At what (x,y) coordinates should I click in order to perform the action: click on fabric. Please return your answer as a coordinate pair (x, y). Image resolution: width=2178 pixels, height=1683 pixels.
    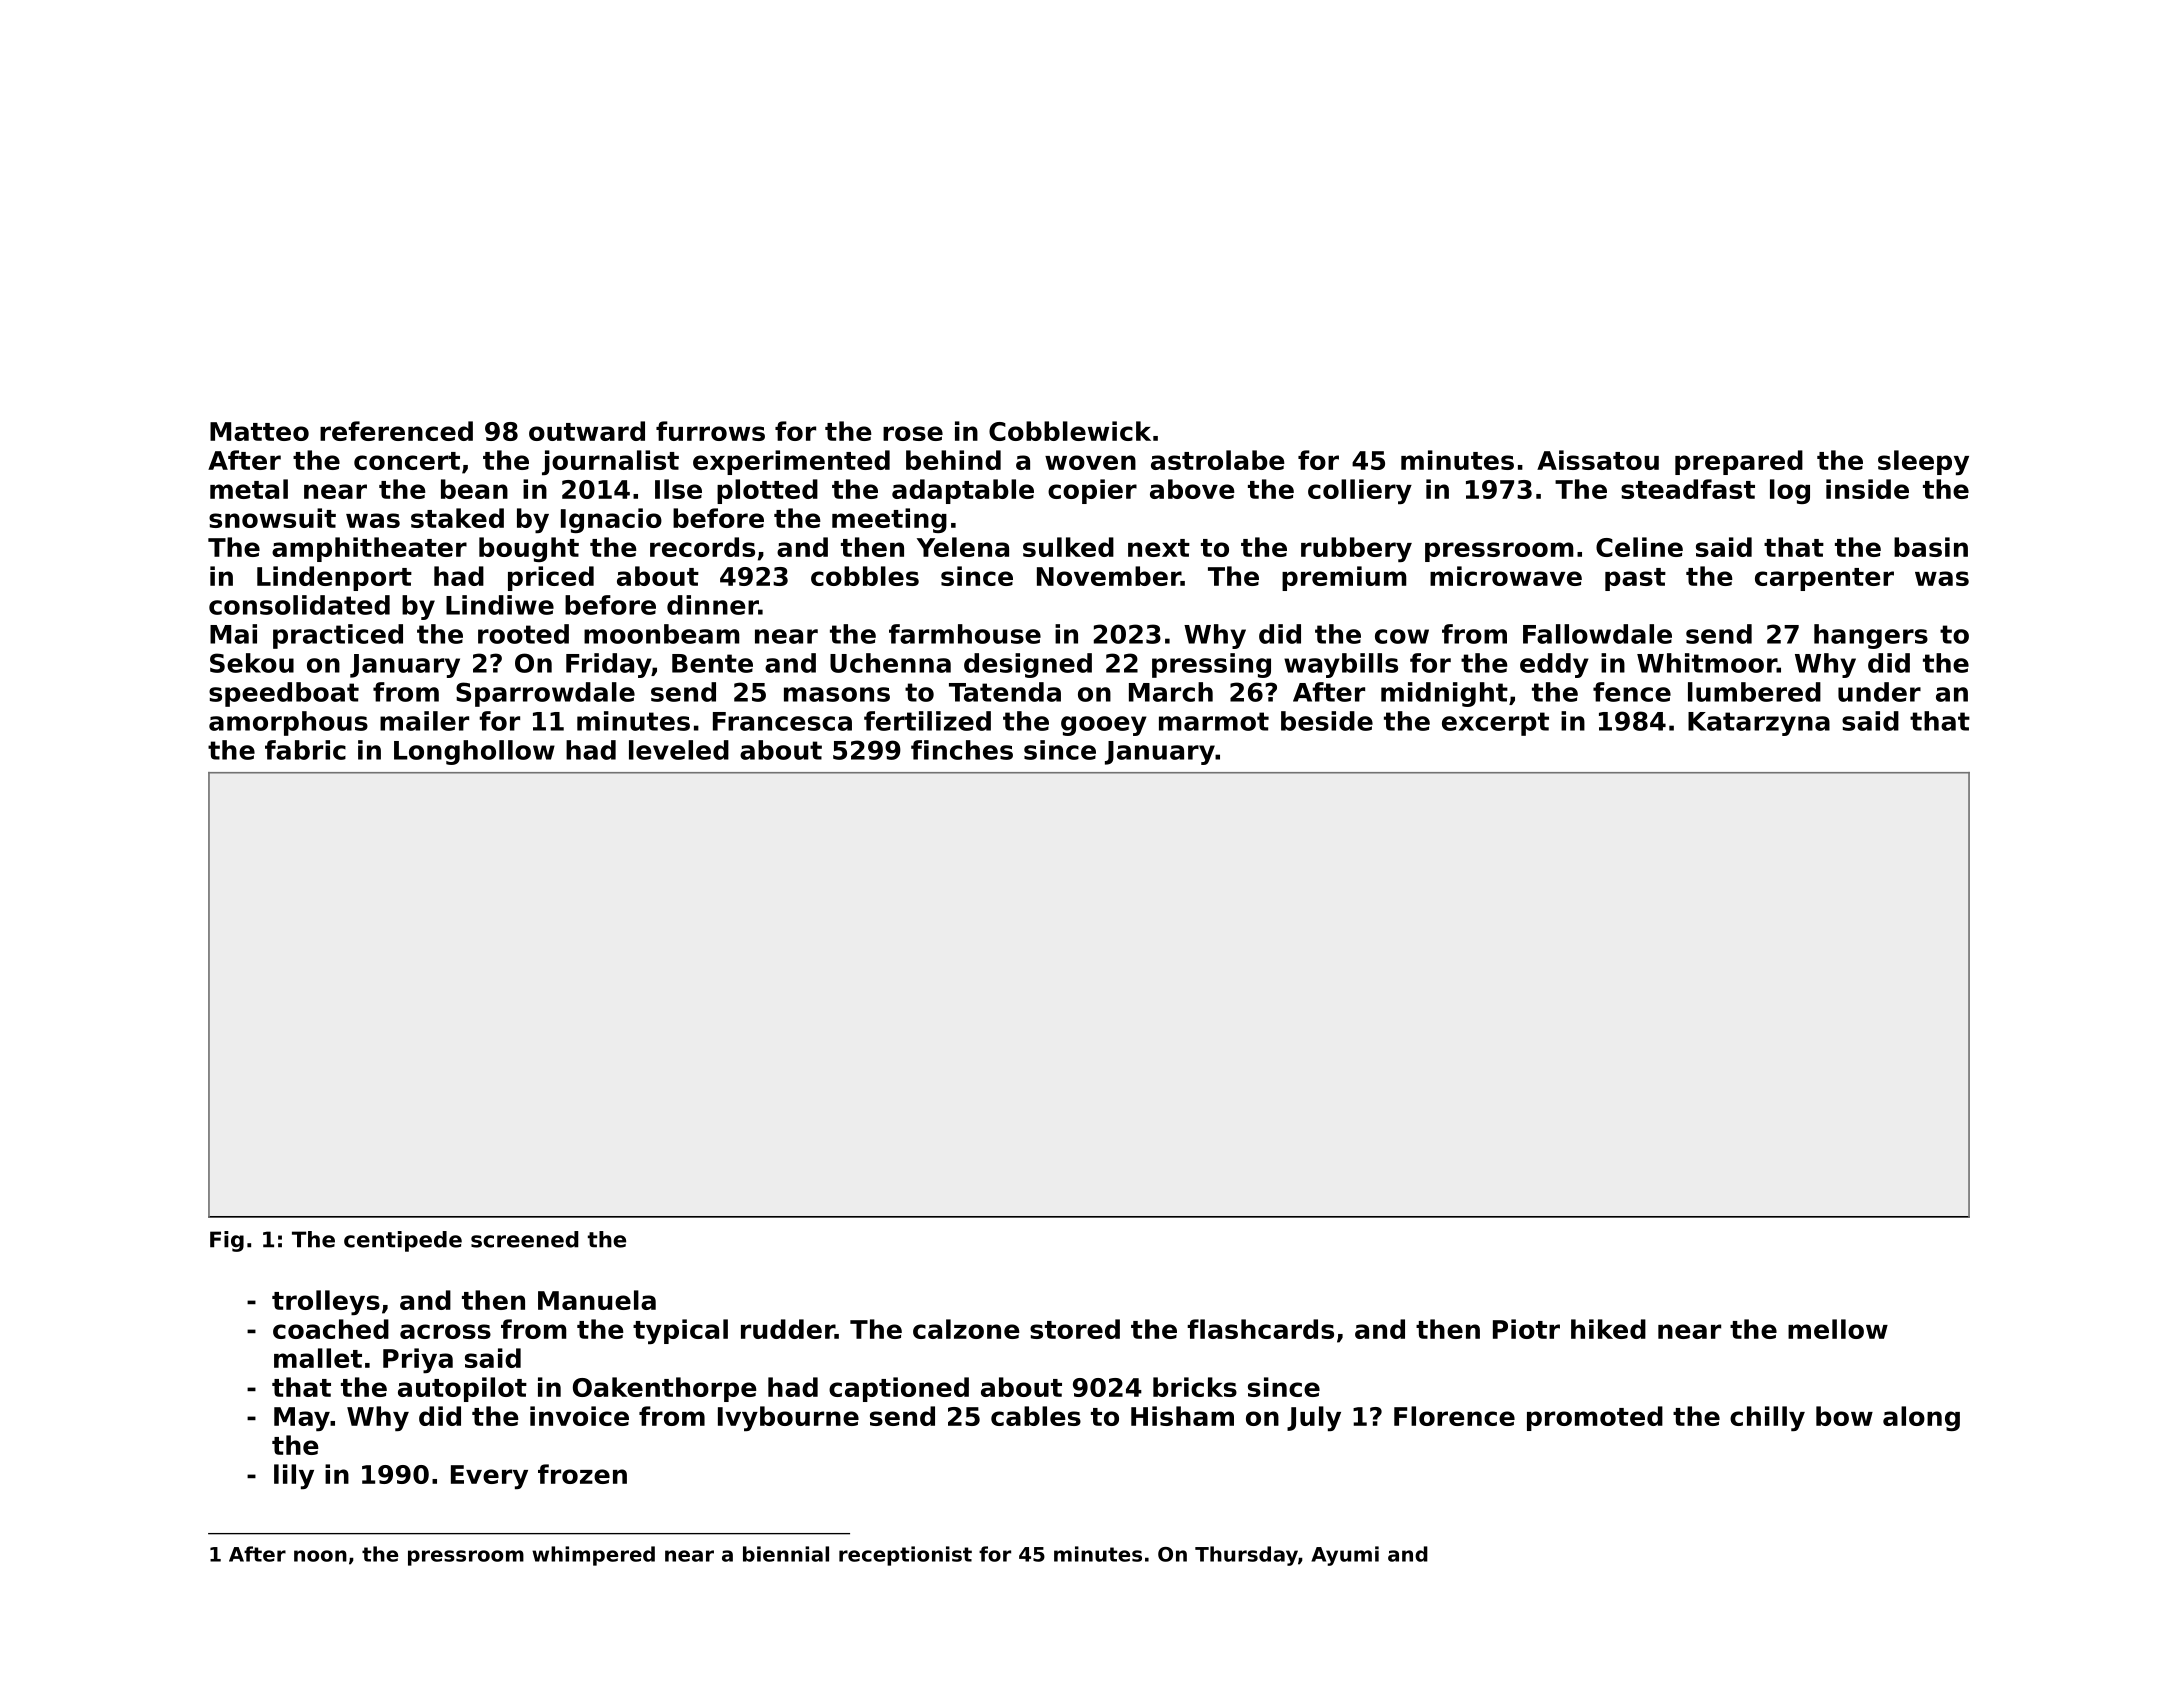
    Looking at the image, I should click on (305, 750).
